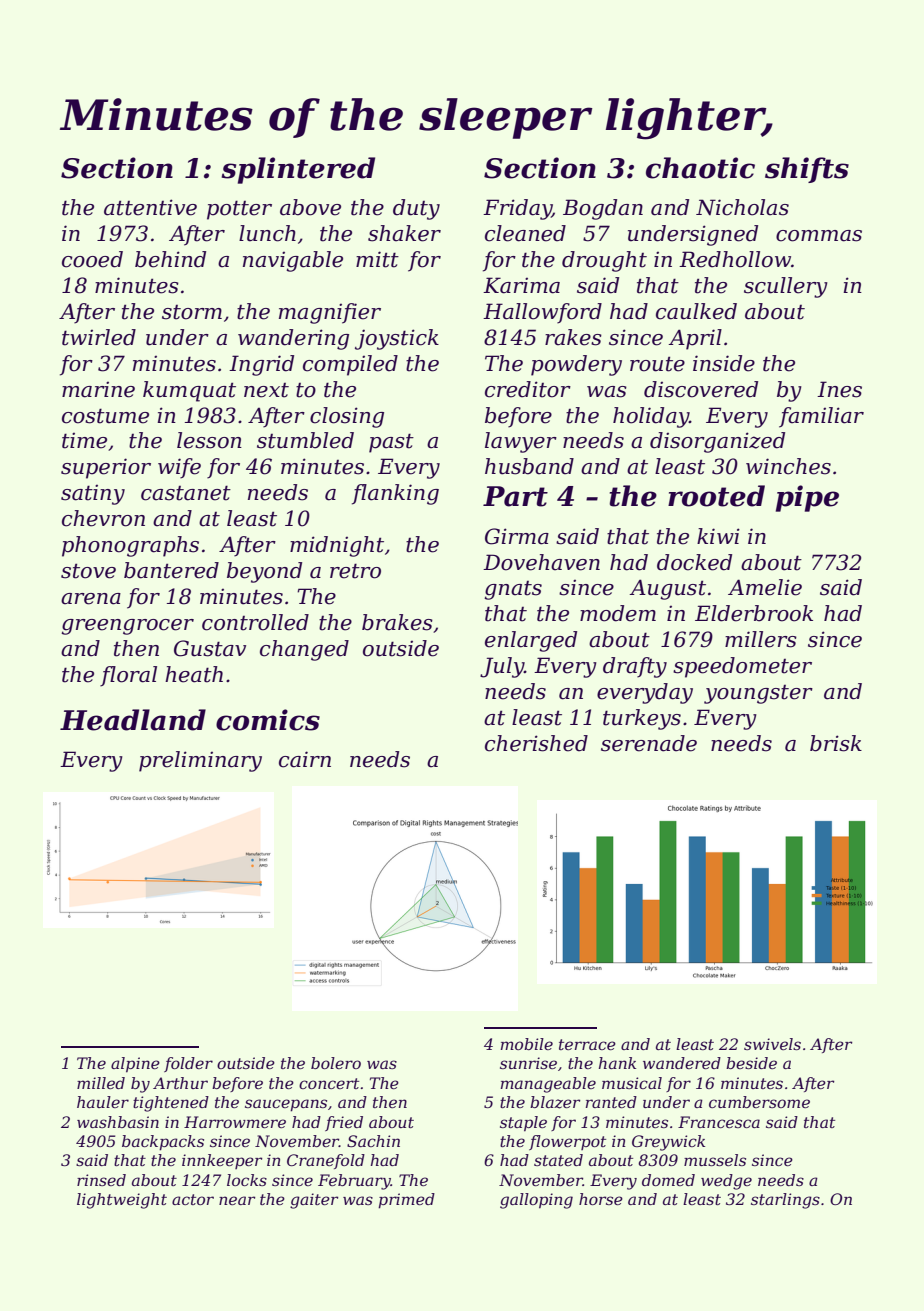  What do you see at coordinates (521, 442) in the screenshot?
I see `lawyer` at bounding box center [521, 442].
